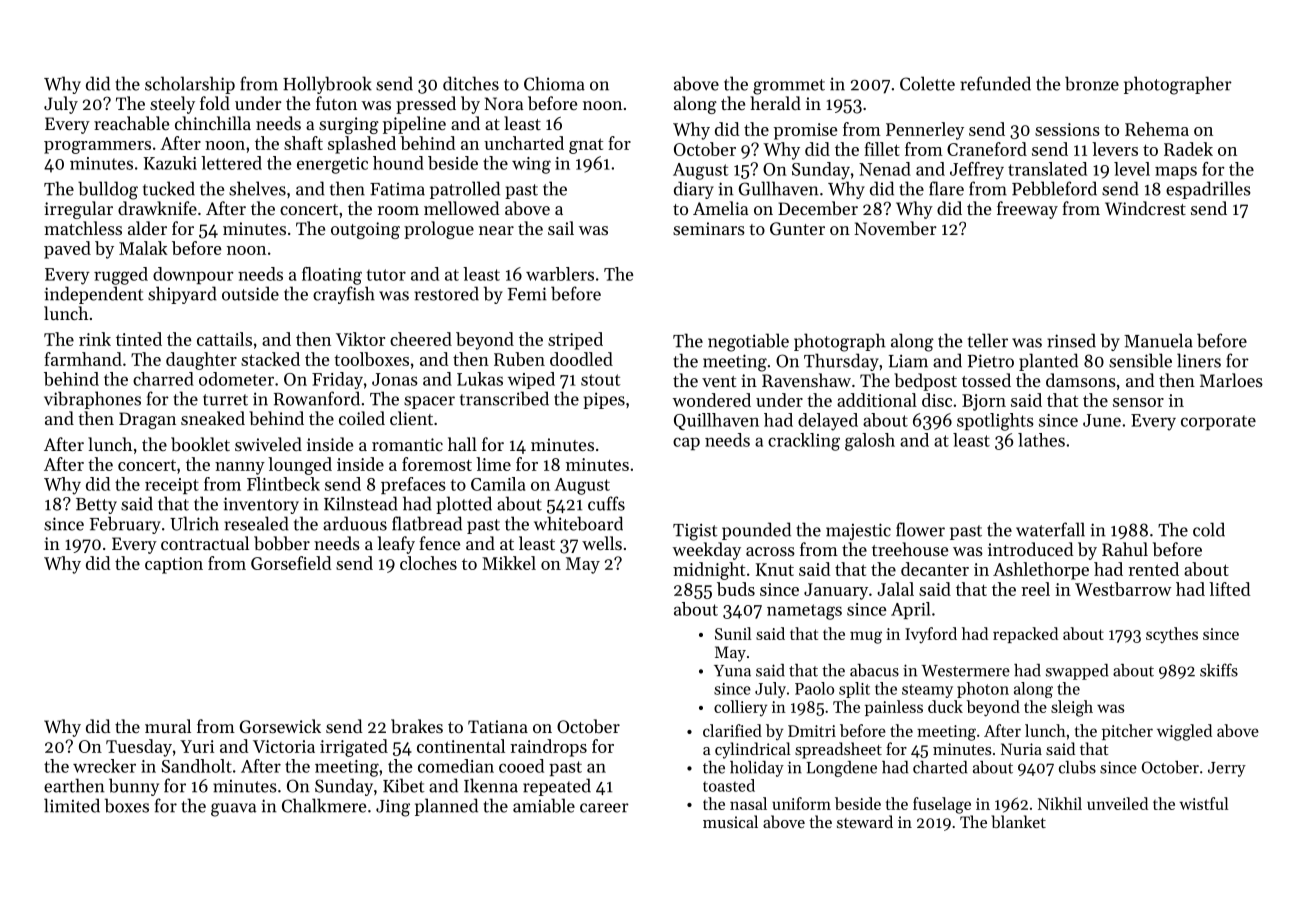  Describe the element at coordinates (197, 766) in the screenshot. I see `Sandholt` at that location.
